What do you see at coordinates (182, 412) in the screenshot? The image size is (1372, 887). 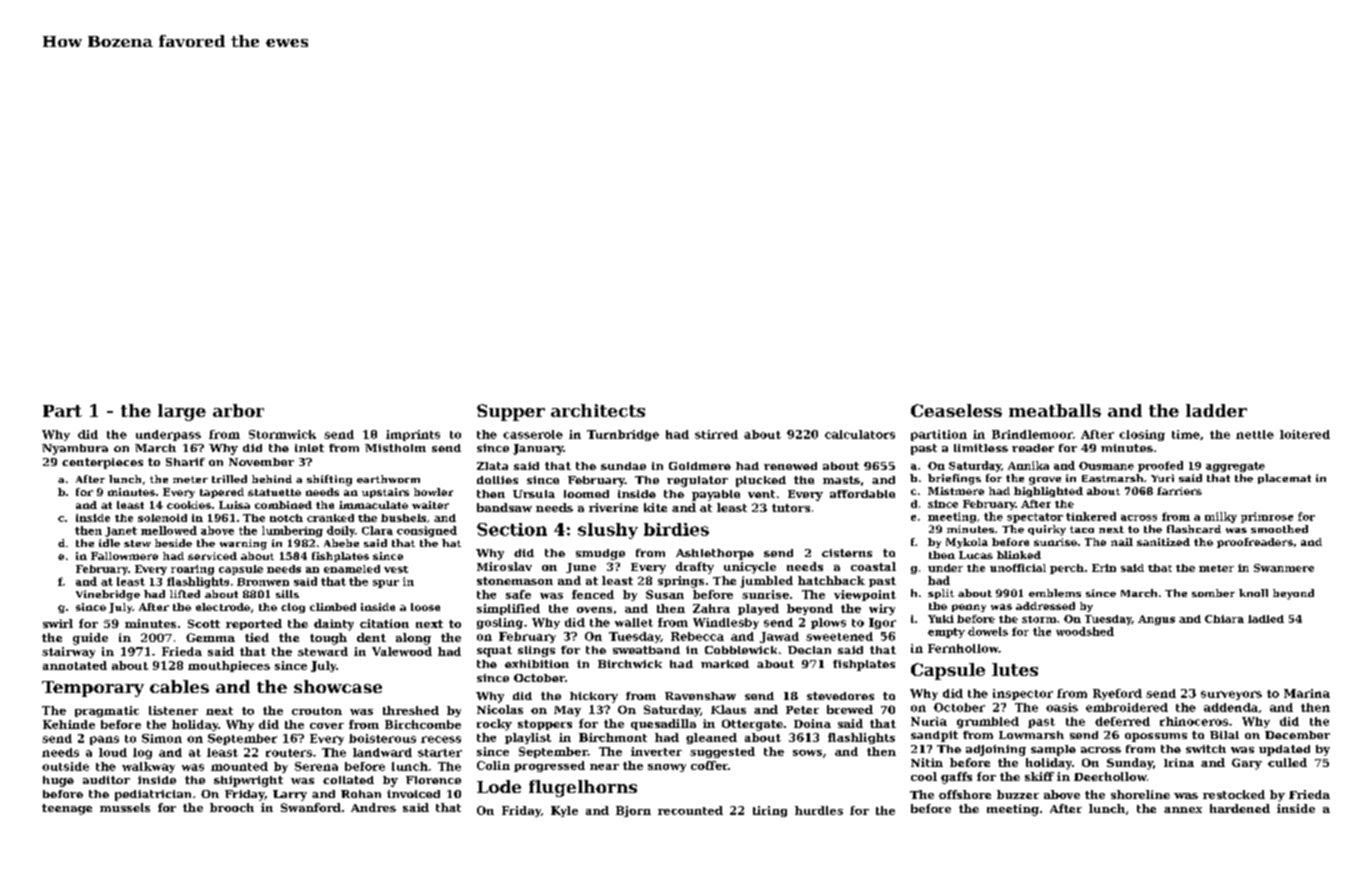 I see `large` at bounding box center [182, 412].
